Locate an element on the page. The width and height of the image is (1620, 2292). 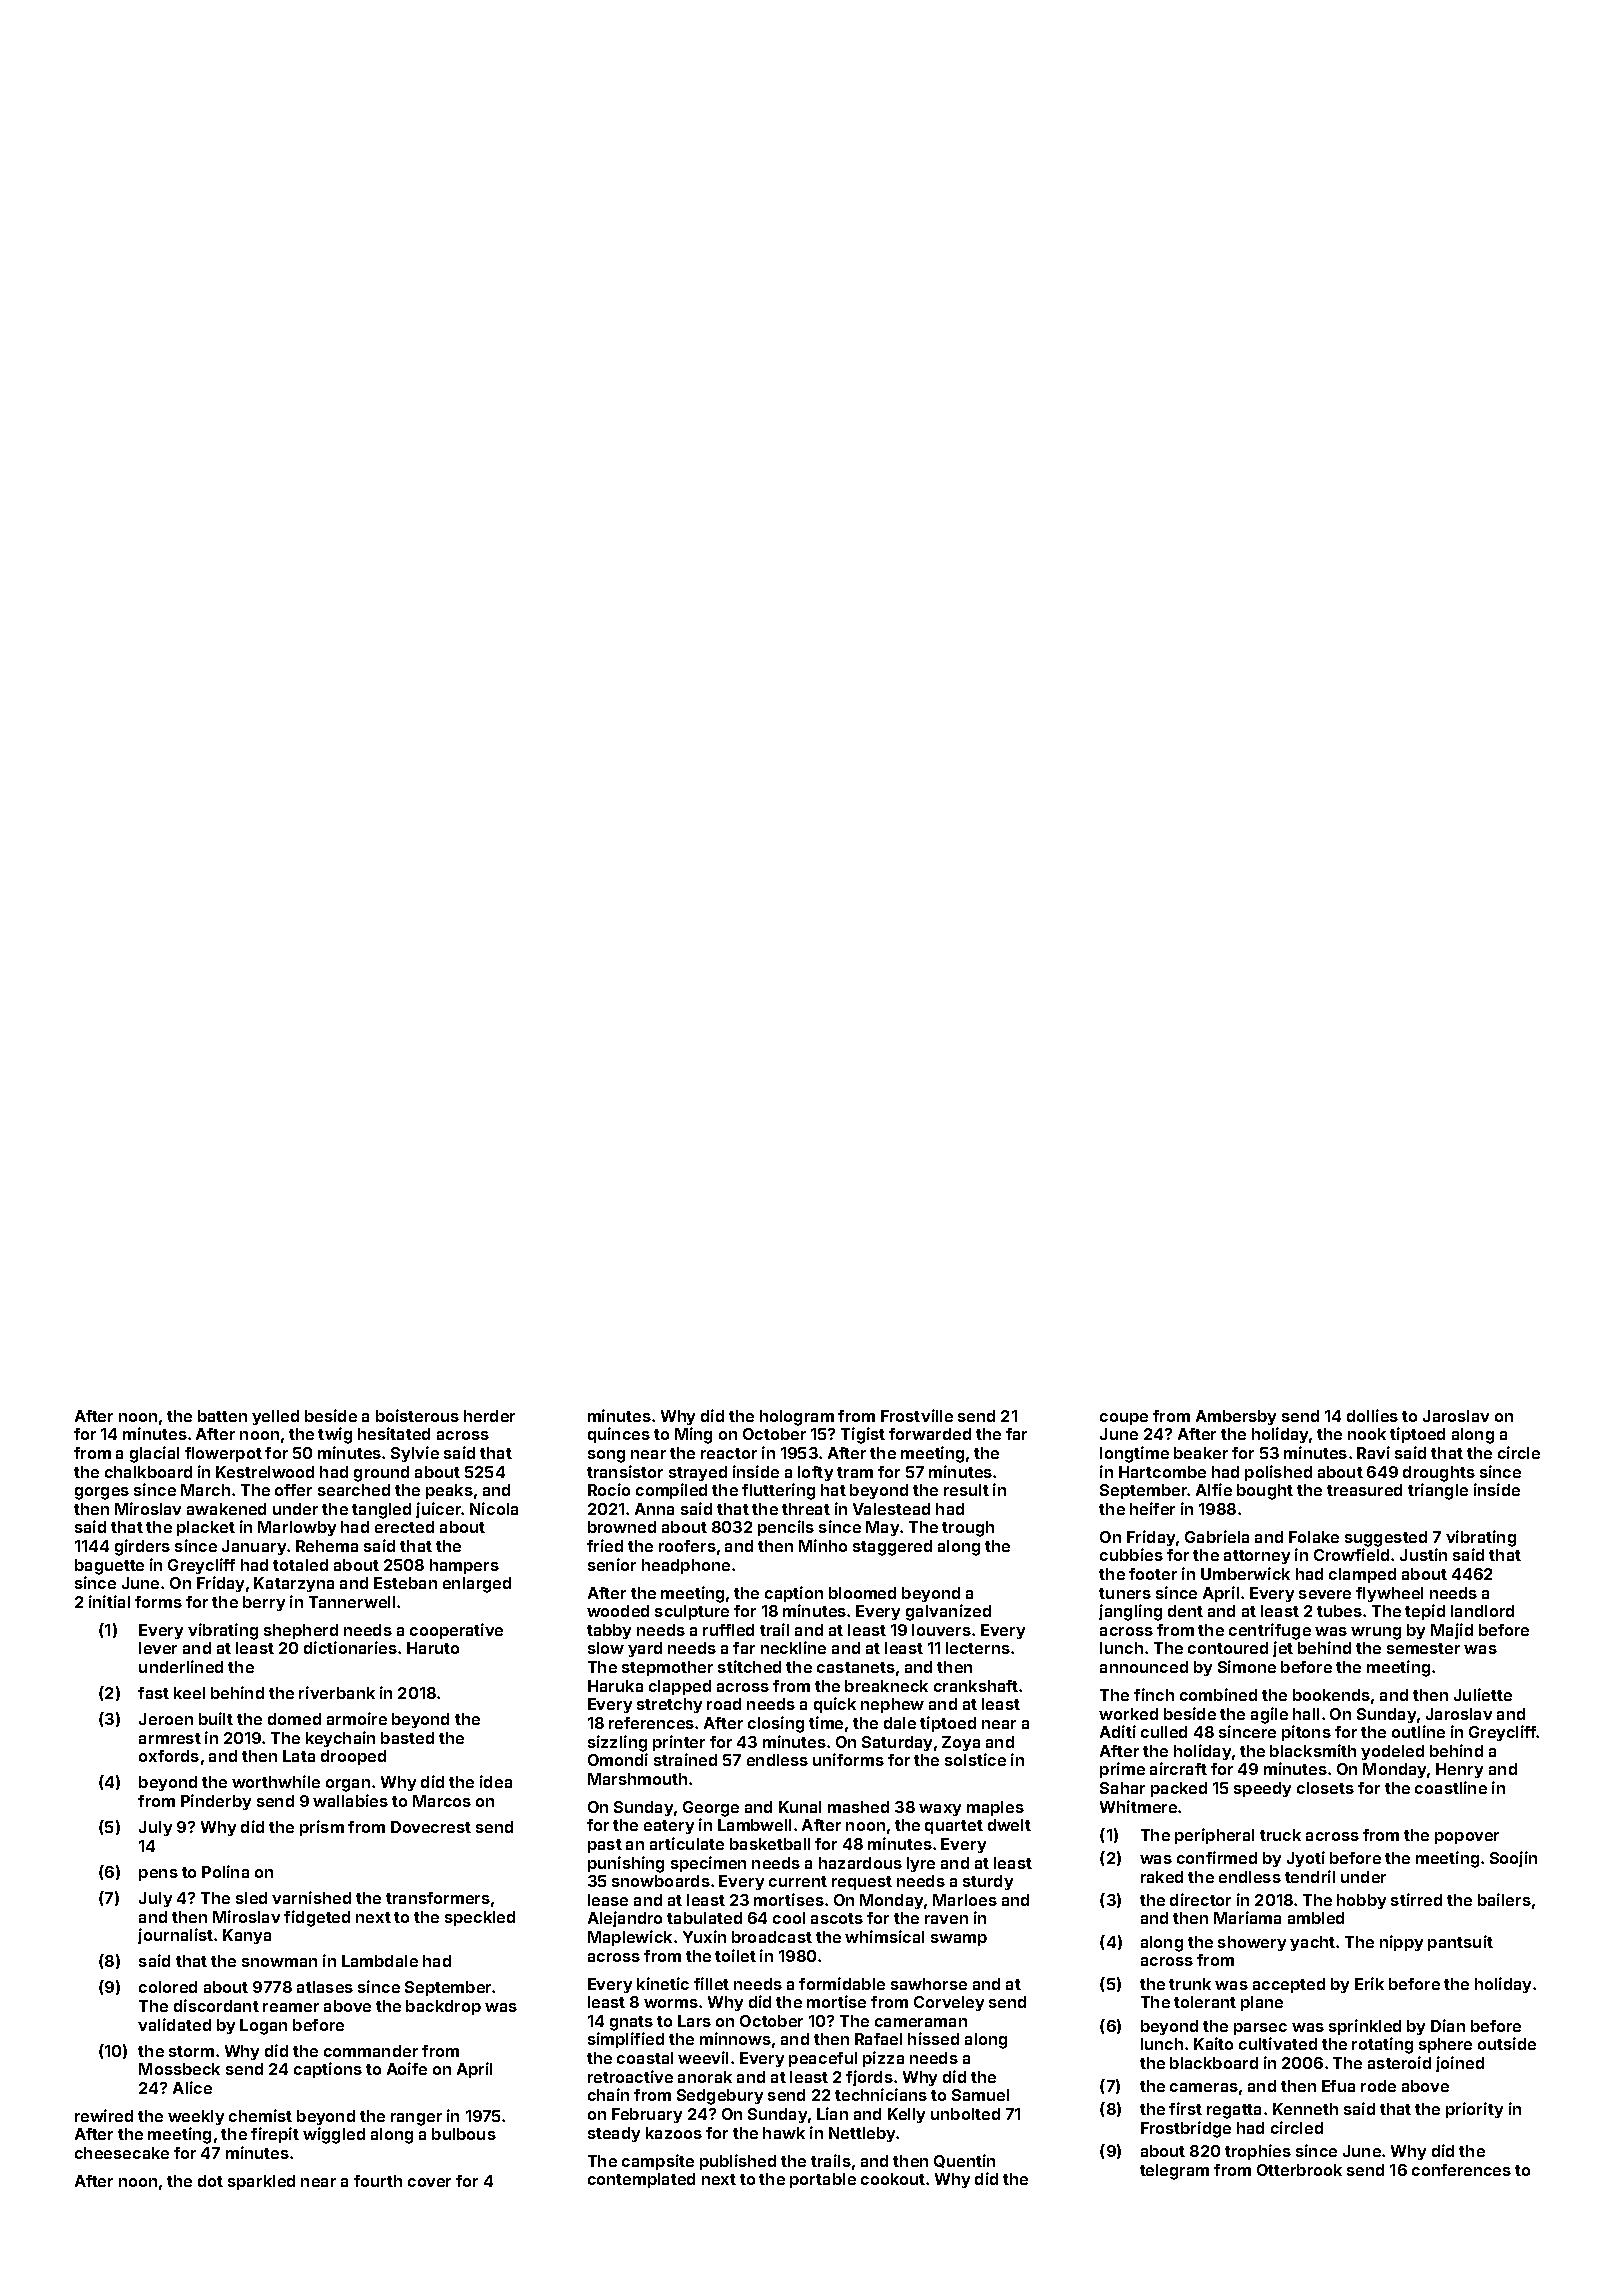
technicians is located at coordinates (881, 2094).
